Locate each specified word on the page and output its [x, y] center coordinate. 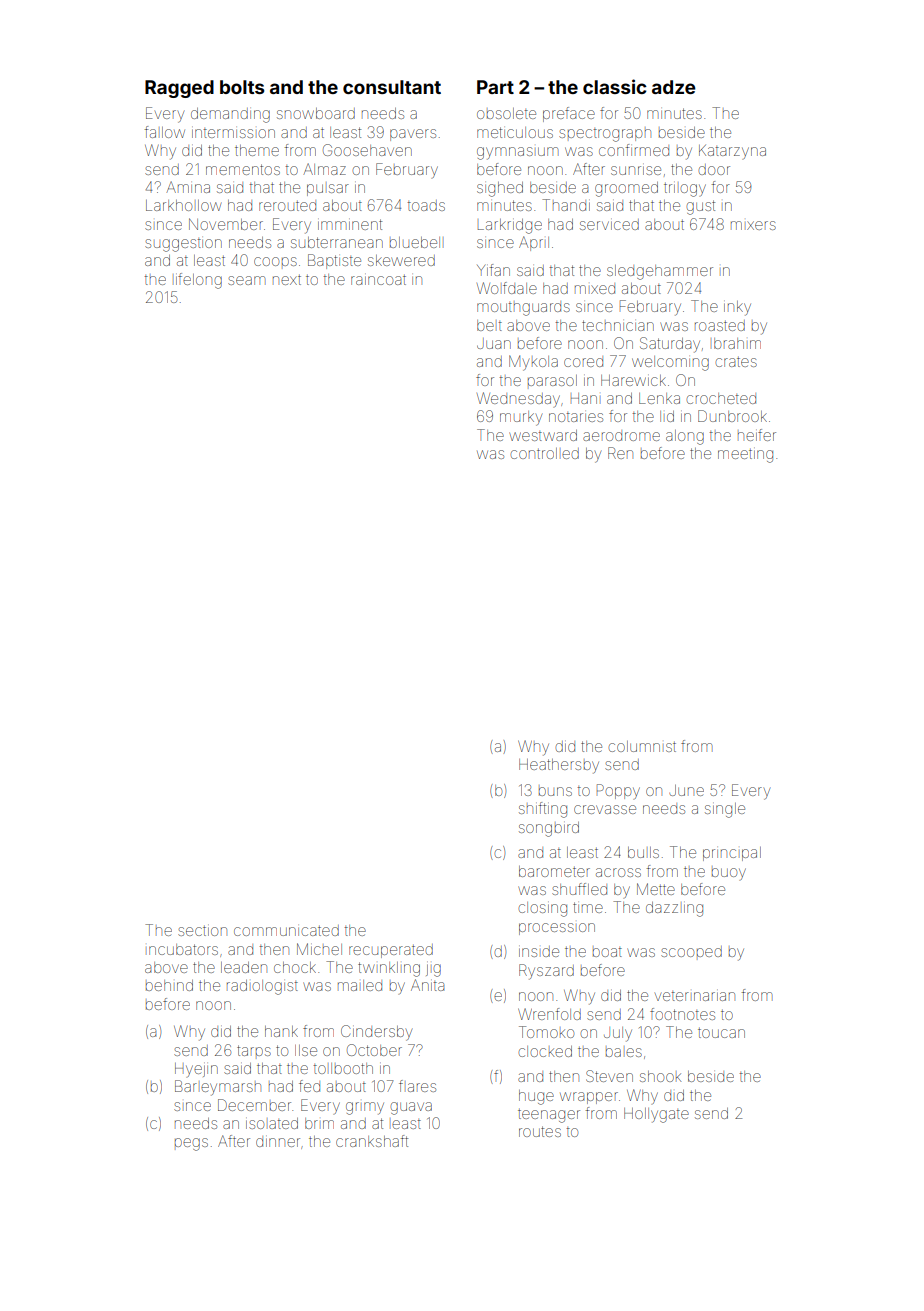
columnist [642, 746]
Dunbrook [732, 416]
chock [295, 967]
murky [521, 418]
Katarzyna [732, 152]
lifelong [199, 281]
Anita [427, 985]
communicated [286, 930]
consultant [392, 87]
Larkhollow [183, 205]
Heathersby [559, 766]
